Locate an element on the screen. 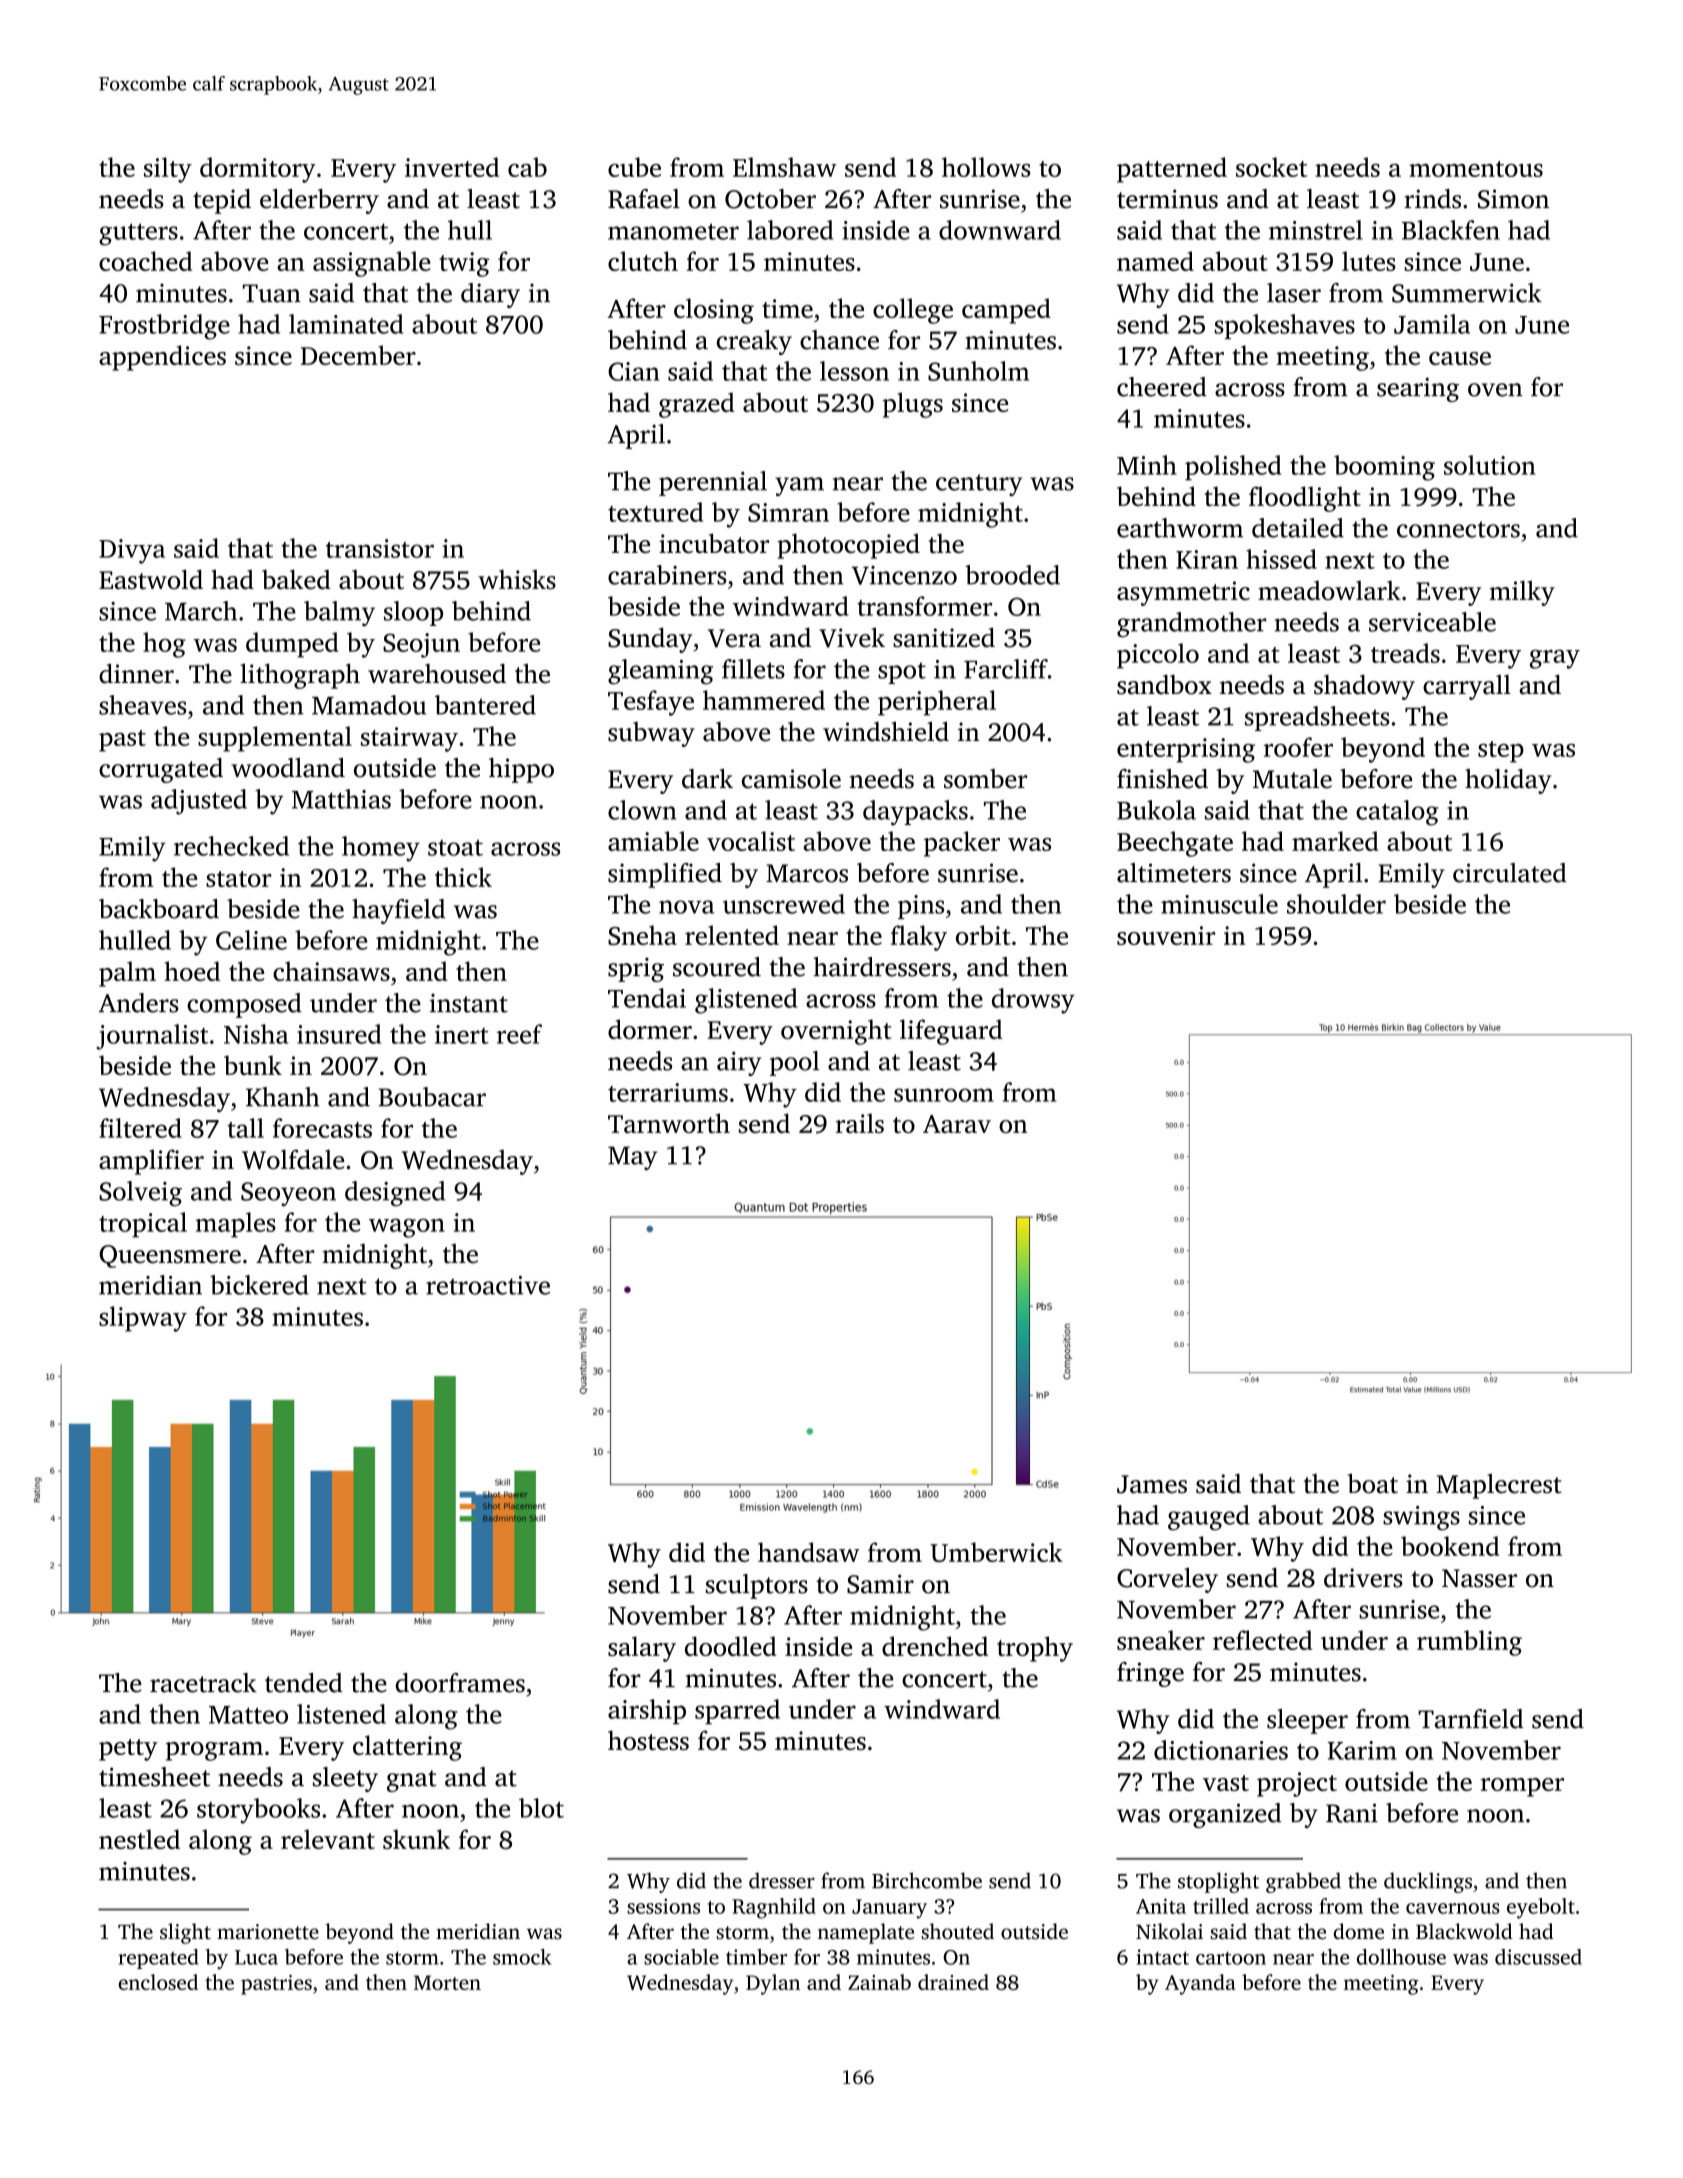 Image resolution: width=1683 pixels, height=2178 pixels. romper is located at coordinates (1522, 1787).
